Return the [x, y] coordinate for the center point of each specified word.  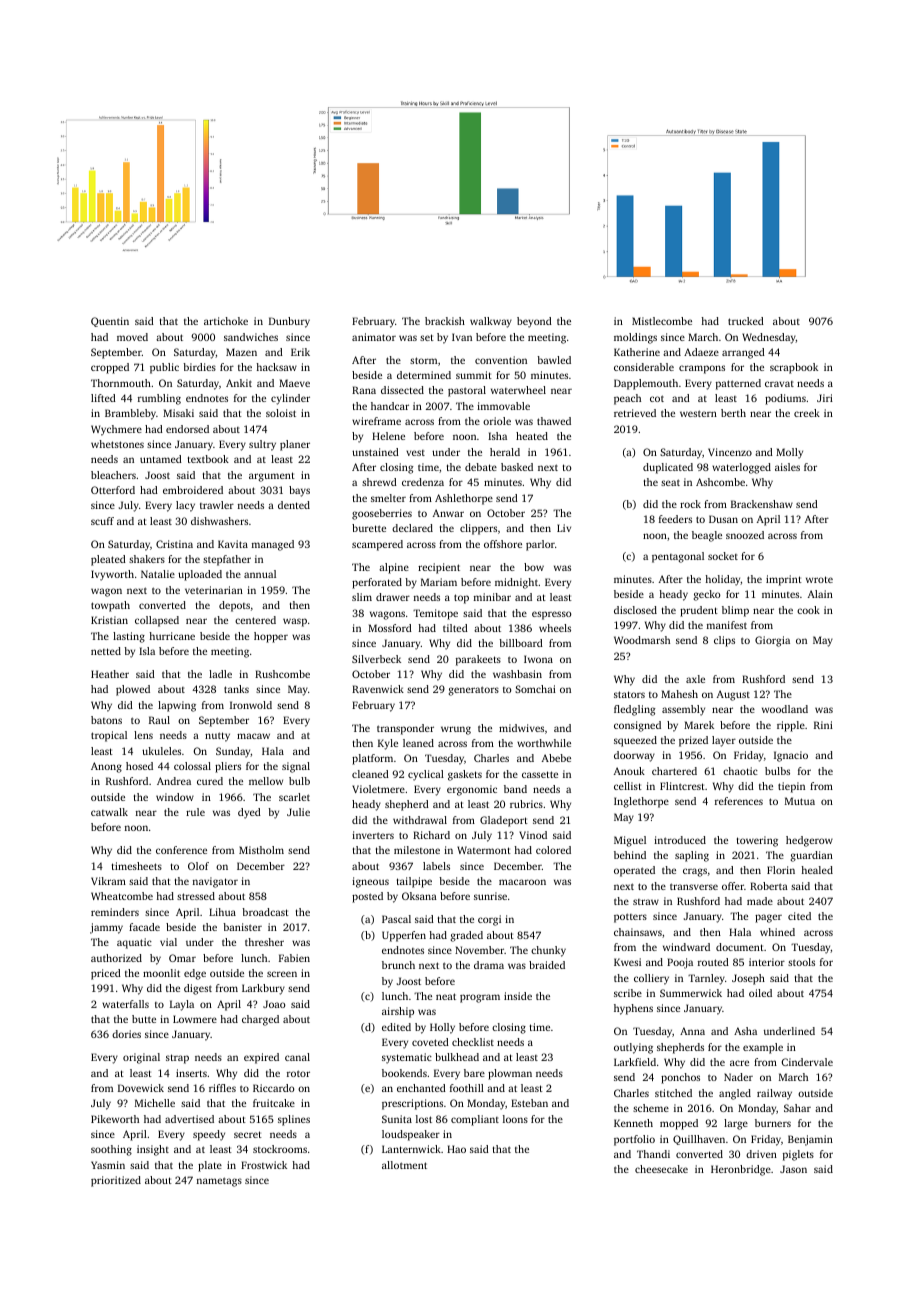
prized [693, 741]
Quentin [110, 322]
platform [372, 759]
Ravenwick [378, 689]
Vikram [108, 881]
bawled [554, 360]
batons [106, 720]
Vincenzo [730, 452]
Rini [823, 725]
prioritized [116, 1181]
